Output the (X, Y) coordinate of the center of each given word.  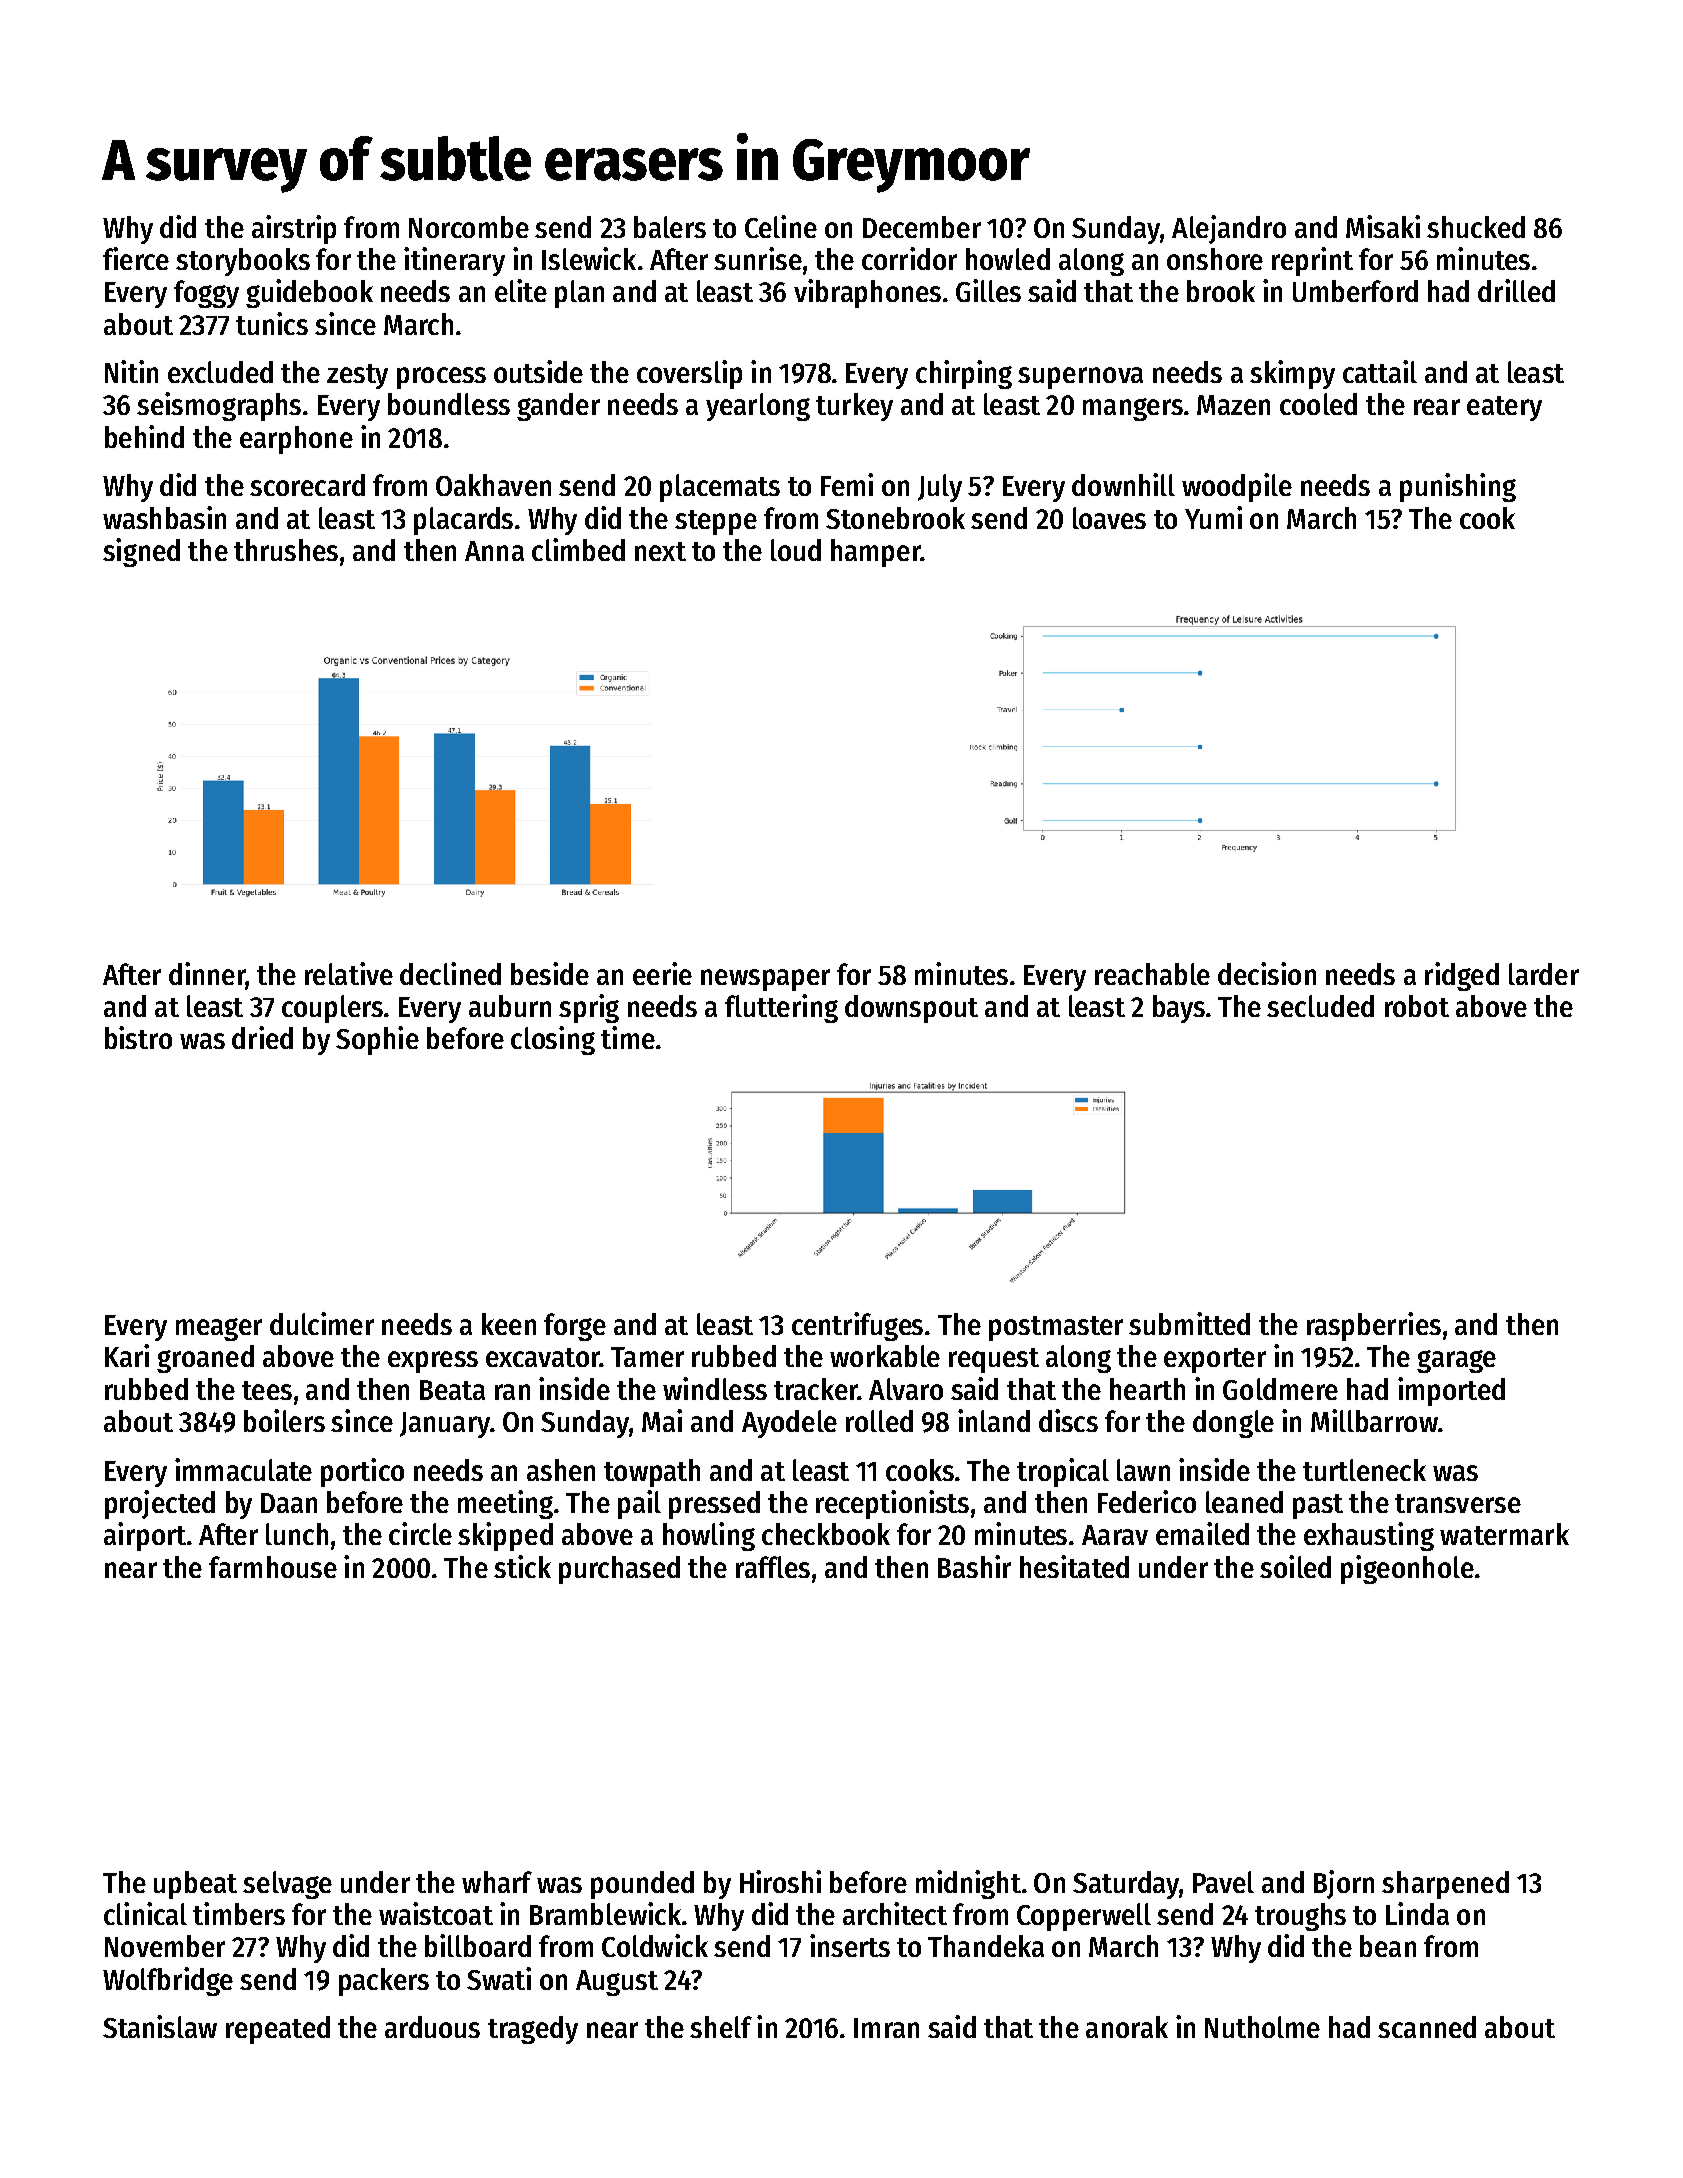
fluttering (781, 1008)
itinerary (454, 261)
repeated (278, 2030)
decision (1267, 973)
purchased (619, 1570)
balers (670, 227)
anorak (1127, 2027)
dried (262, 1037)
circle (420, 1533)
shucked (1476, 227)
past (1318, 1506)
